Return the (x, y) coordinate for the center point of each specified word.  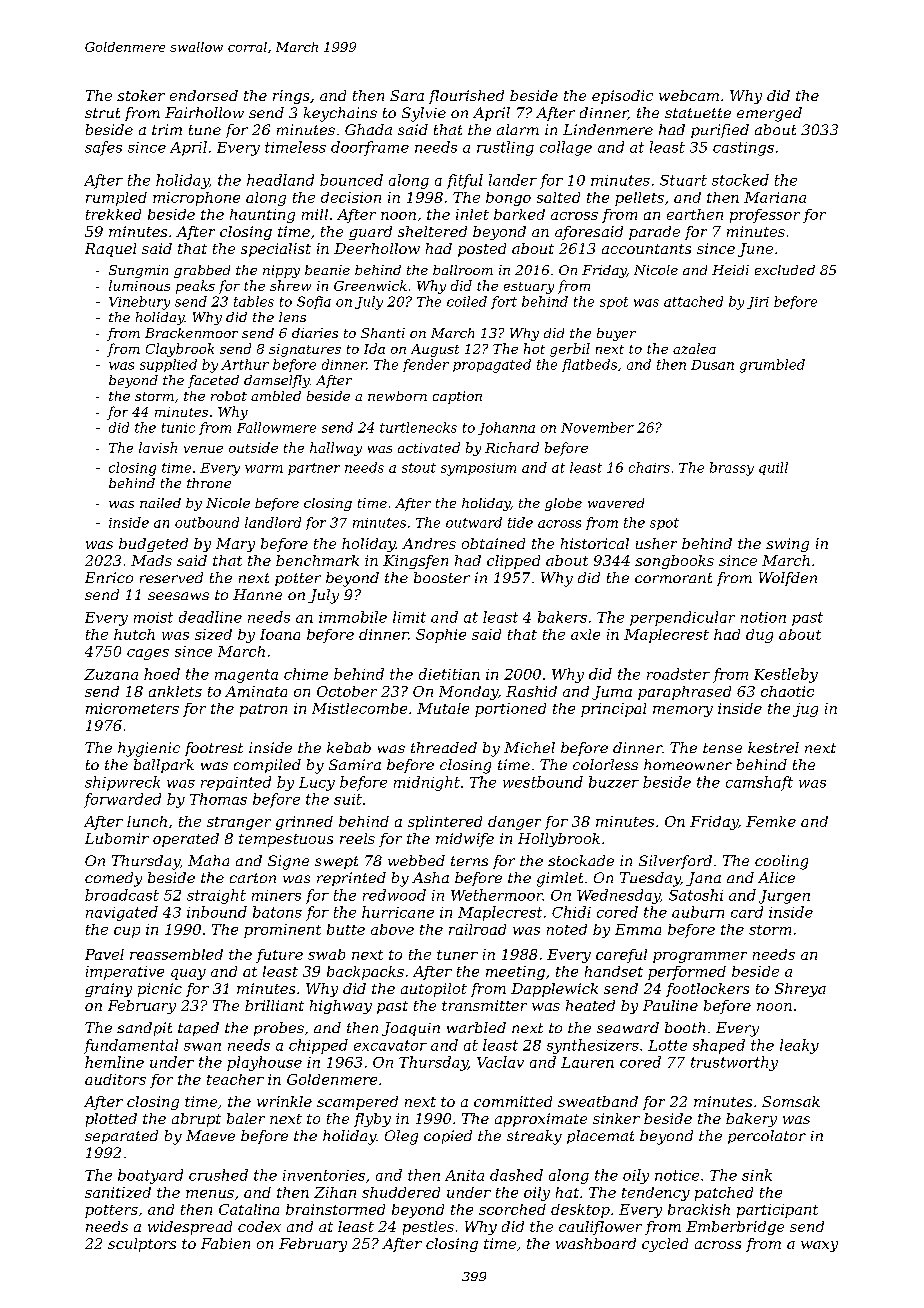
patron (263, 710)
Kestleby (786, 675)
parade (654, 233)
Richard (512, 447)
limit (409, 617)
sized (213, 634)
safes (103, 148)
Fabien (225, 1243)
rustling (505, 148)
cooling (781, 862)
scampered (357, 1103)
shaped (719, 1046)
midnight (427, 783)
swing (787, 545)
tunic (178, 428)
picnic (160, 990)
